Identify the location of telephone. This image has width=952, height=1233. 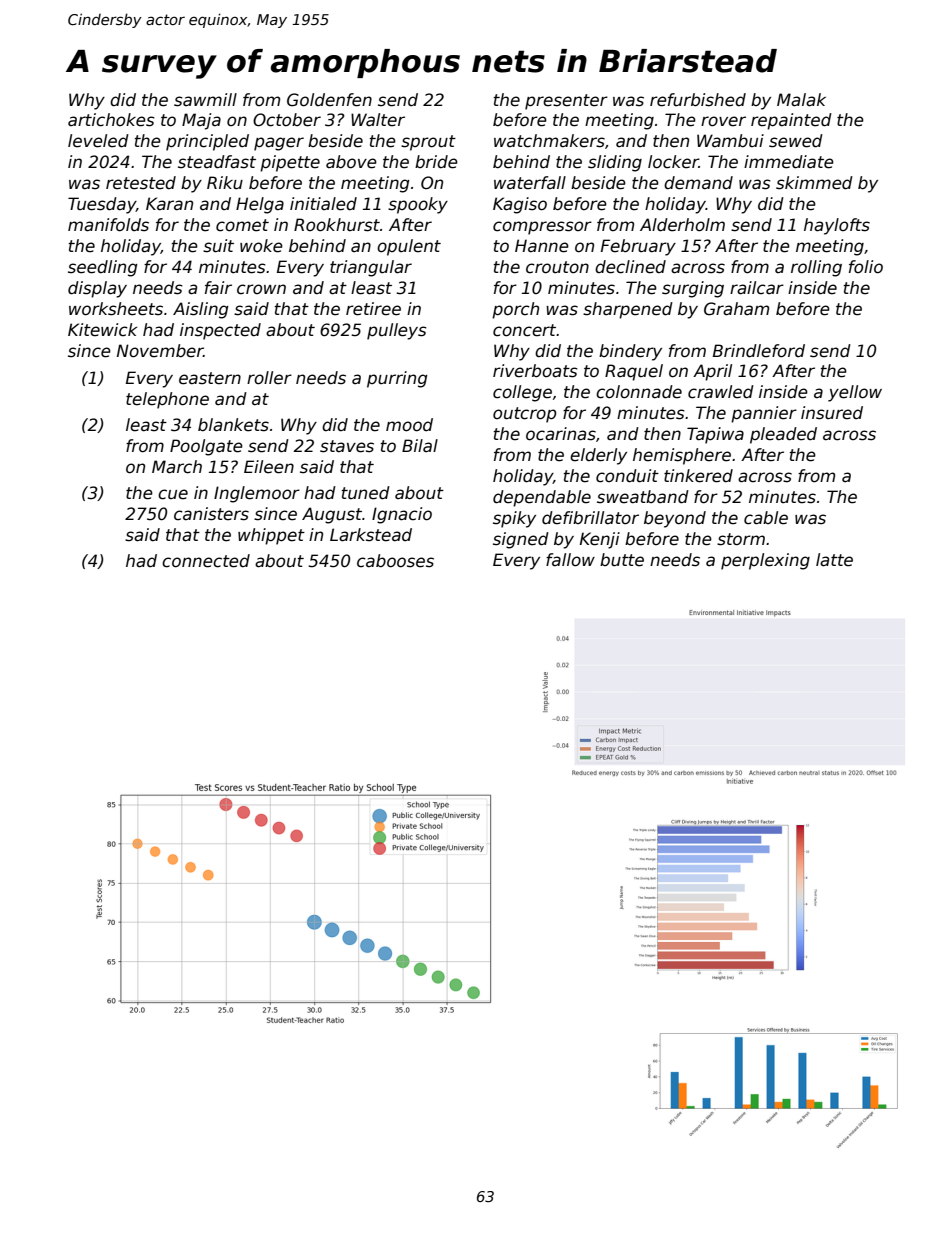
(167, 400).
